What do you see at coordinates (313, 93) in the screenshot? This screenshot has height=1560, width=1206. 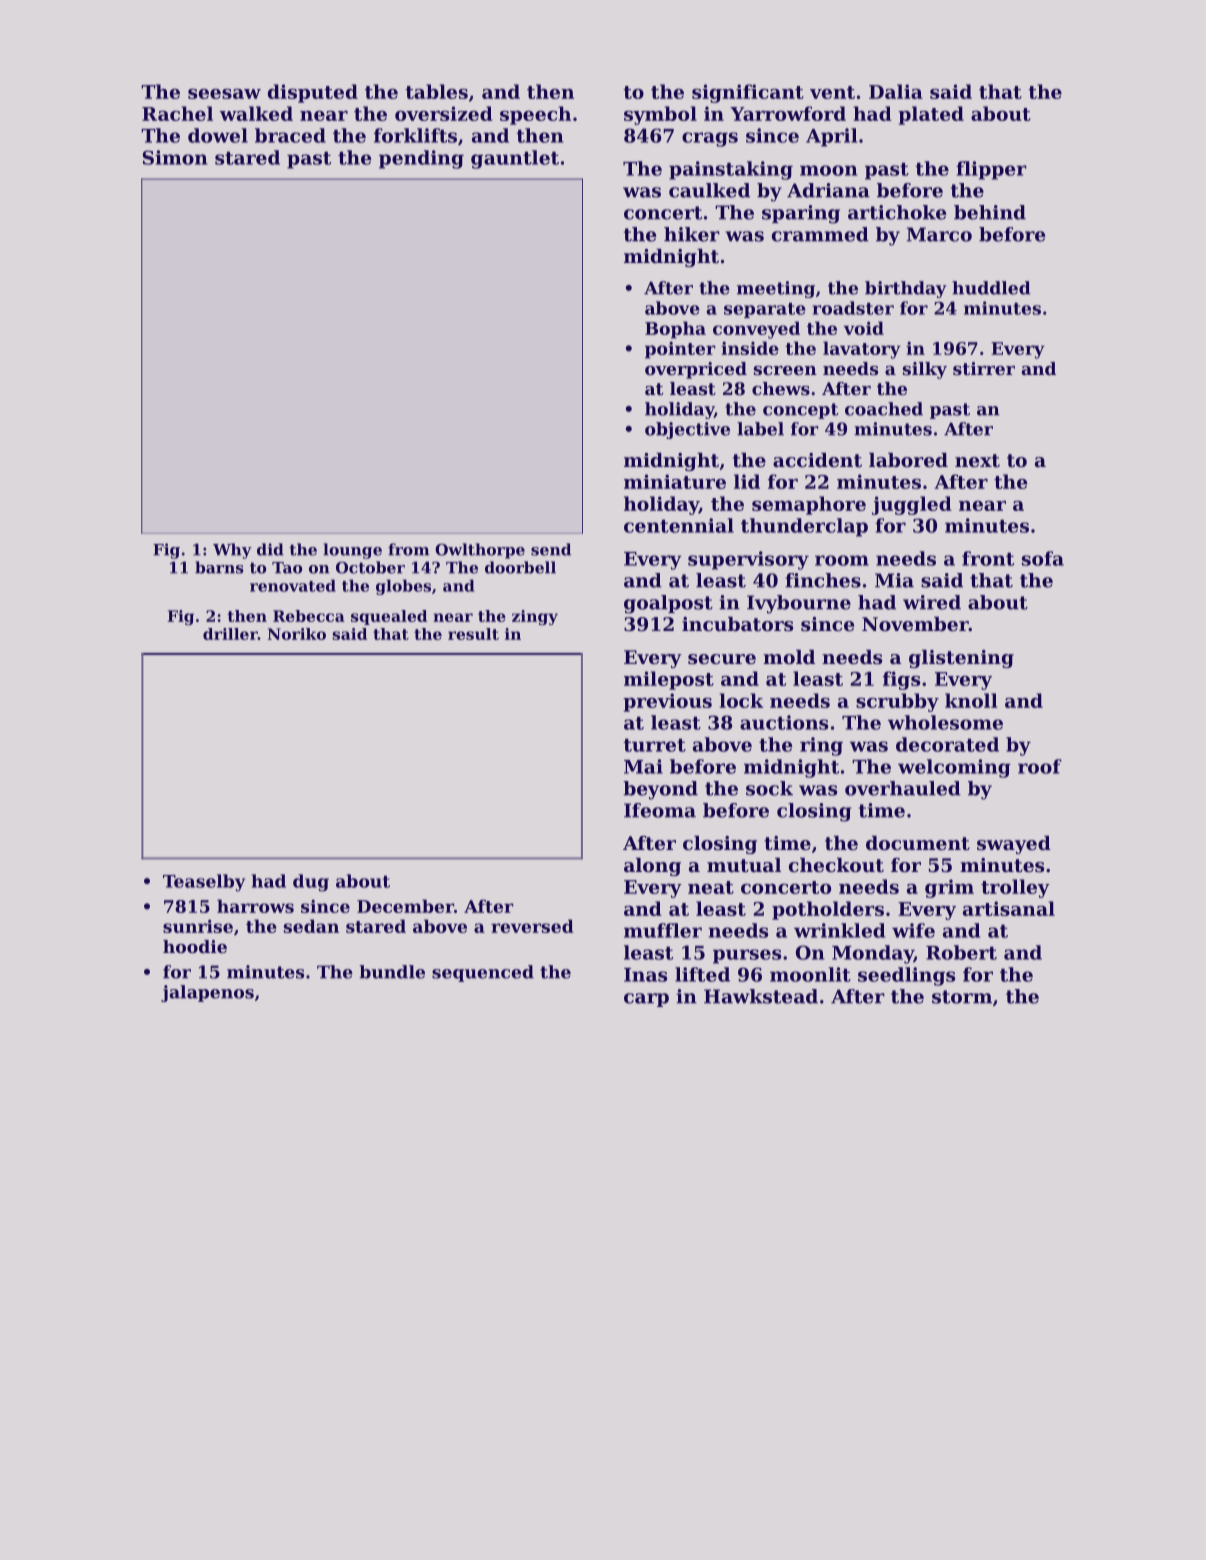 I see `disputed` at bounding box center [313, 93].
